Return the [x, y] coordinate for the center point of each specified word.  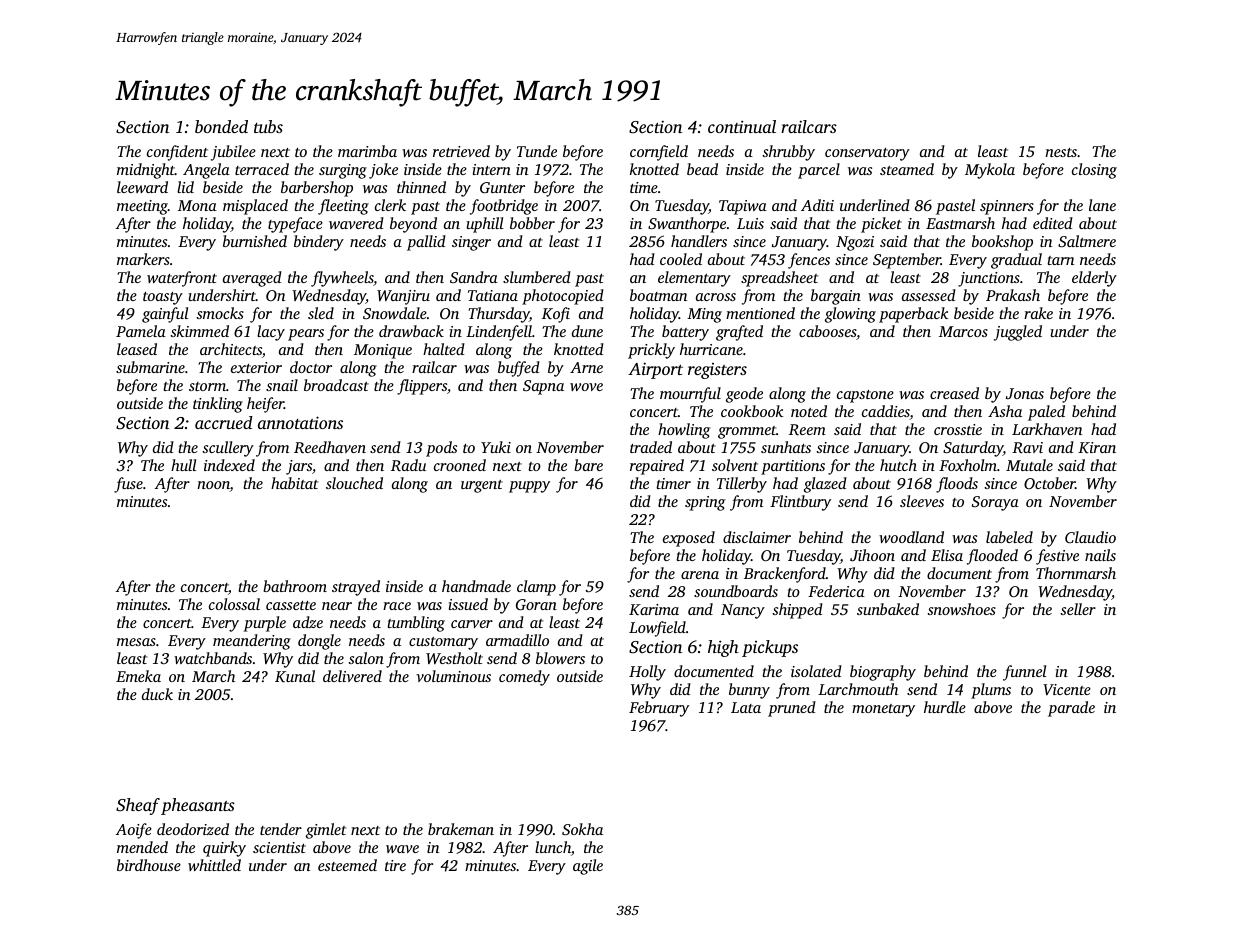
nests [1061, 152]
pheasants [198, 806]
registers [717, 371]
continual [742, 126]
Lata [746, 707]
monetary [883, 710]
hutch [898, 465]
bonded [221, 126]
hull [184, 465]
